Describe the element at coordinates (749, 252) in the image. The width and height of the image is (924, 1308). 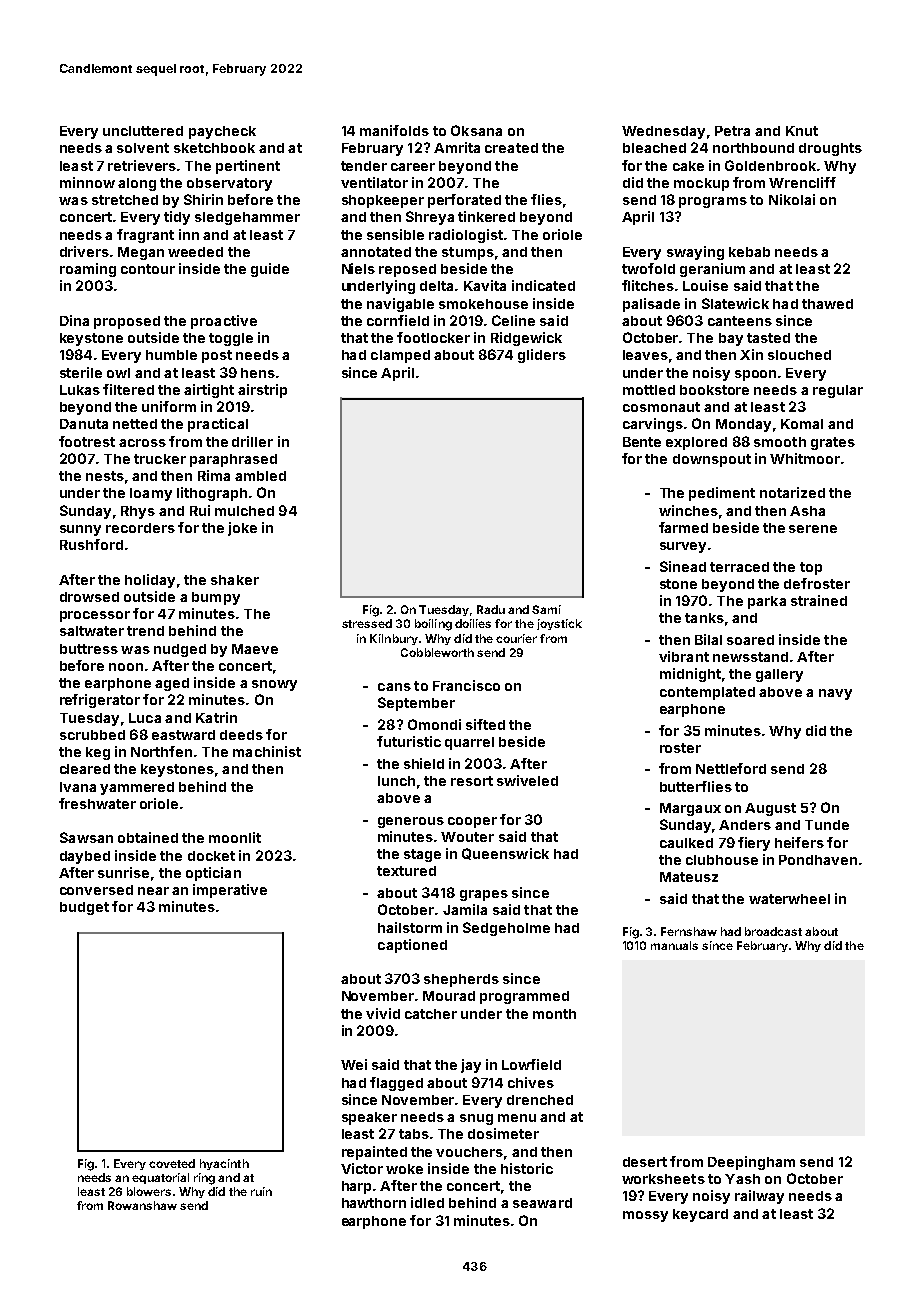
I see `kebab` at that location.
